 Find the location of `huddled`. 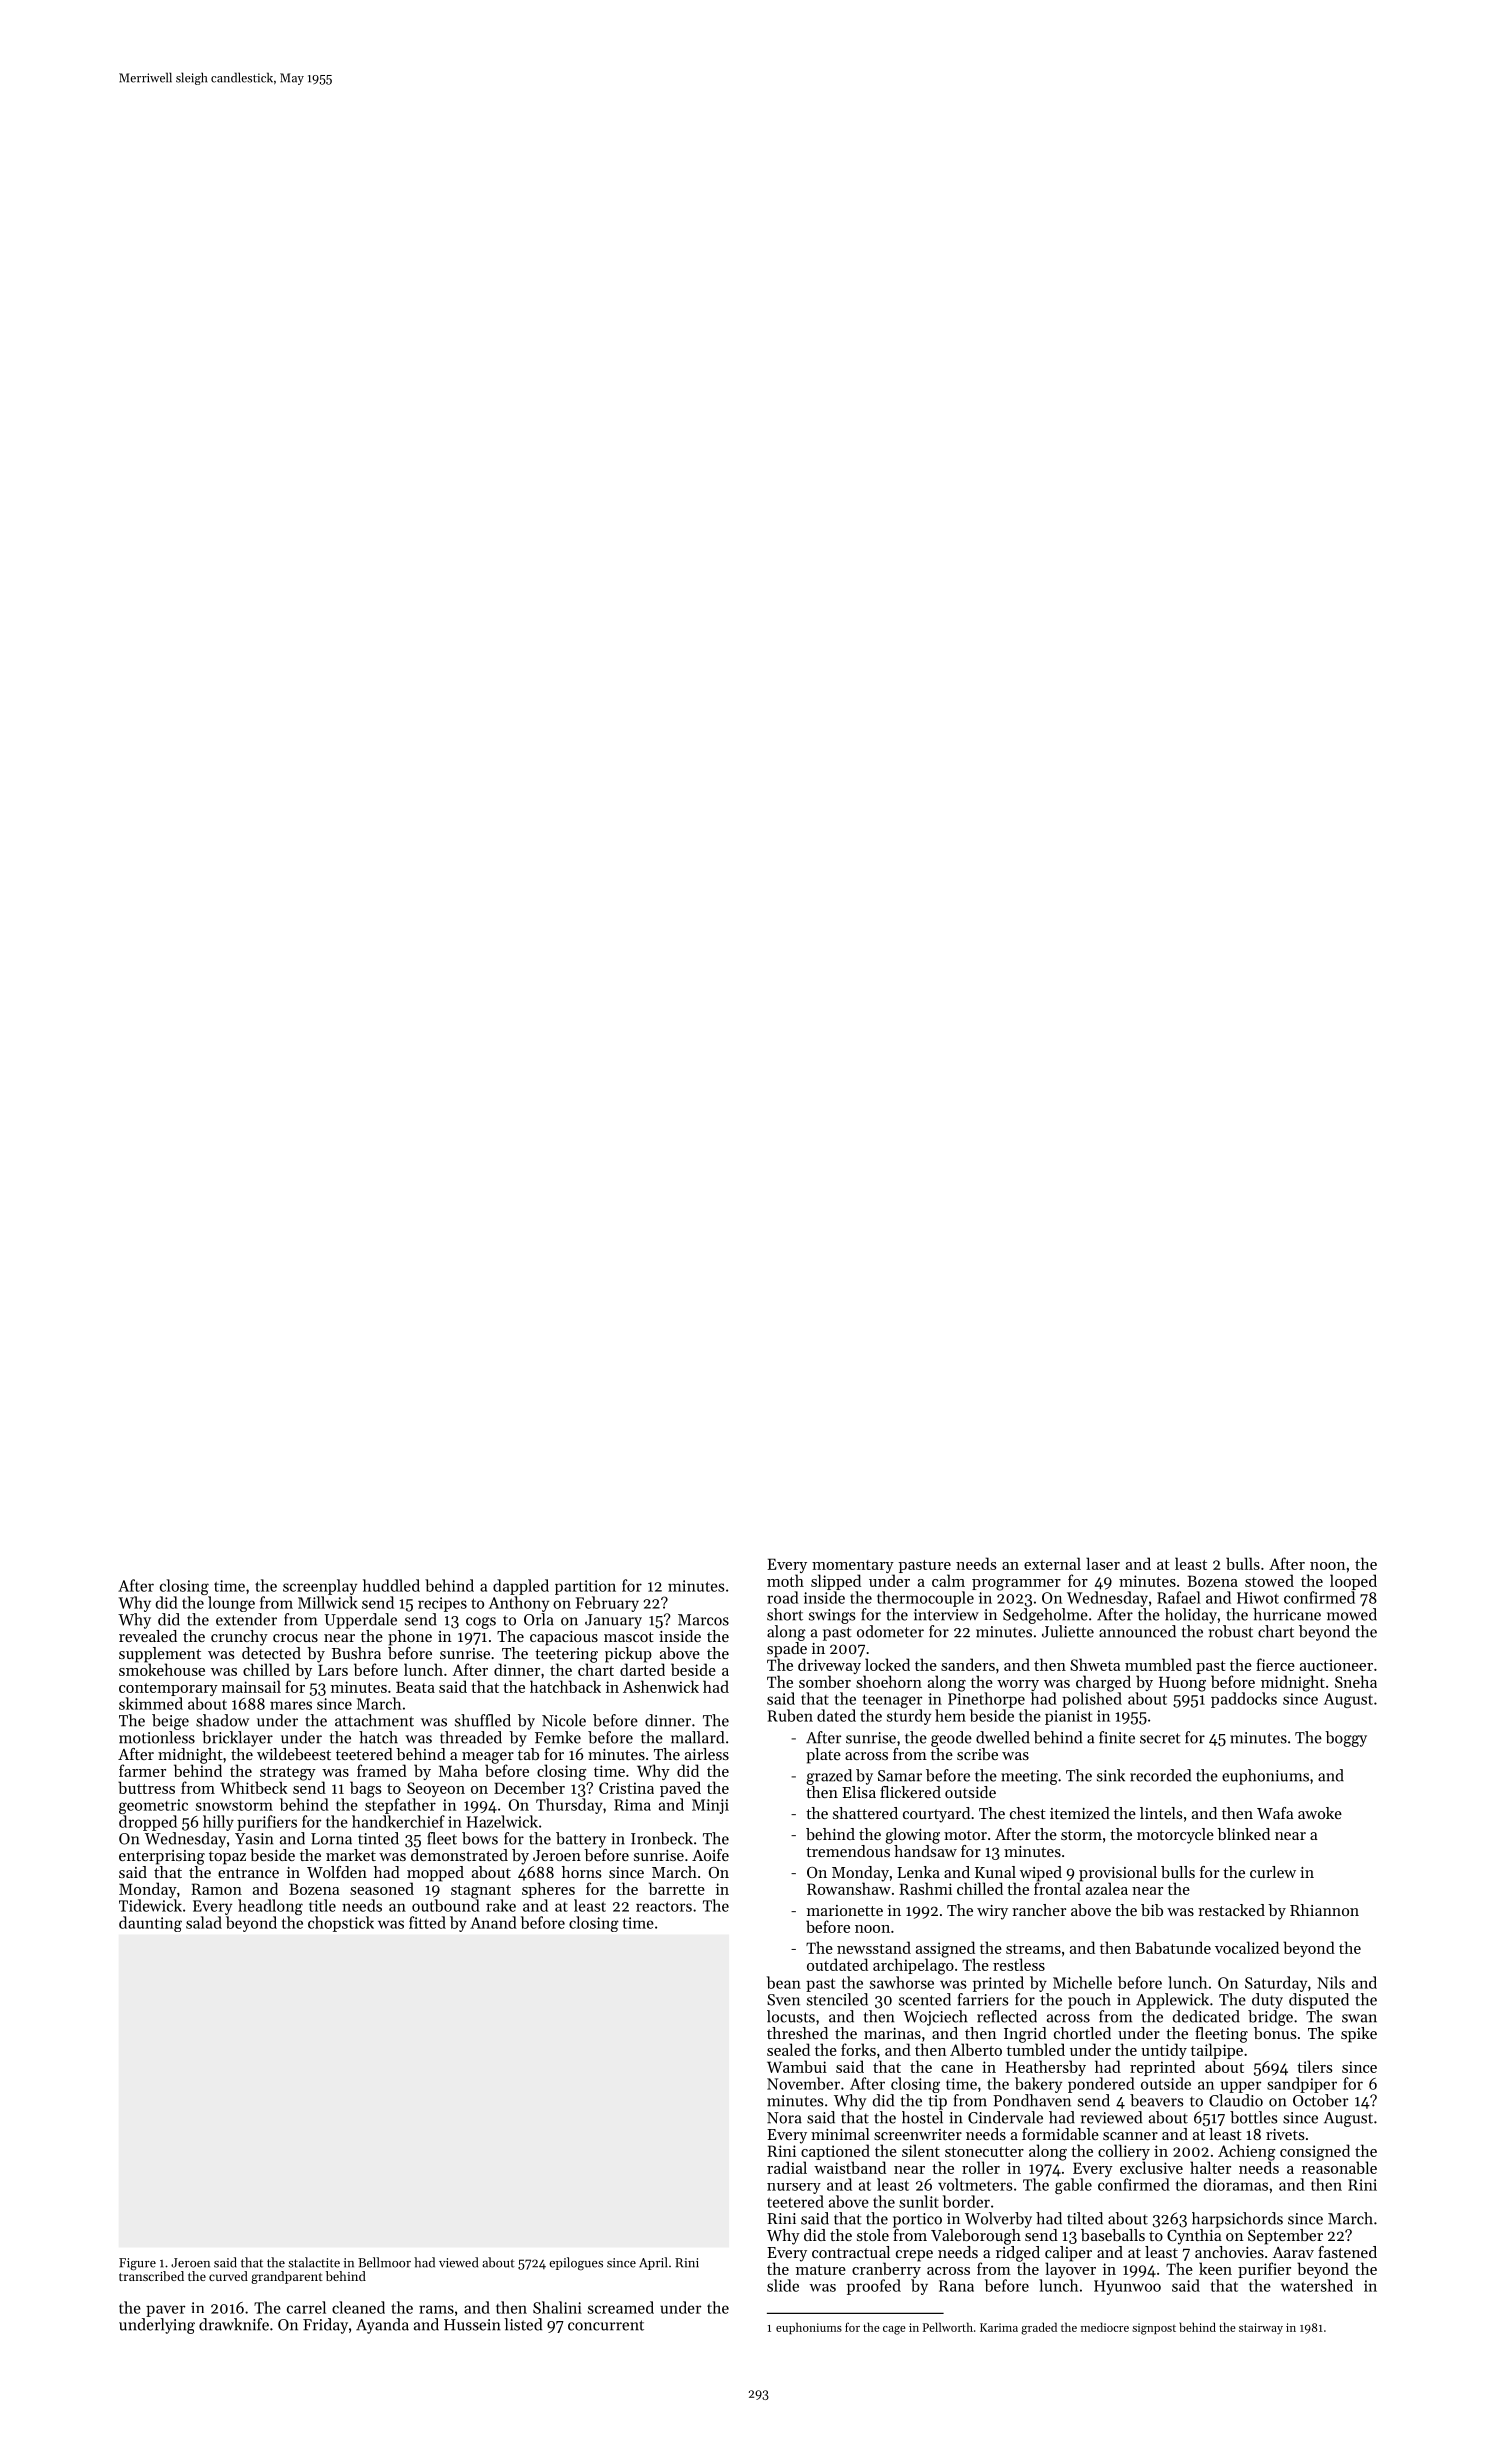

huddled is located at coordinates (391, 1585).
